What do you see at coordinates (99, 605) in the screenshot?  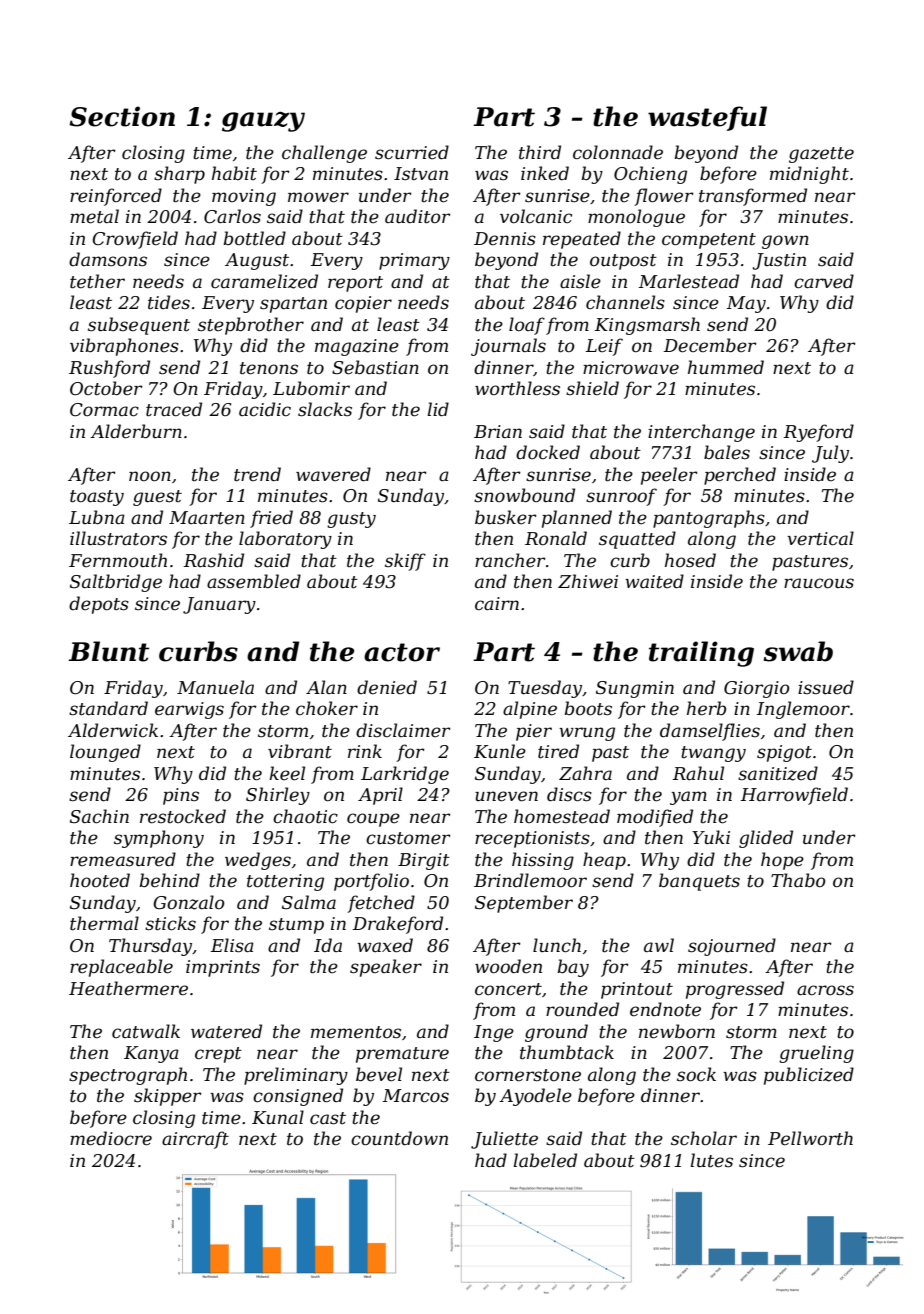 I see `depots` at bounding box center [99, 605].
